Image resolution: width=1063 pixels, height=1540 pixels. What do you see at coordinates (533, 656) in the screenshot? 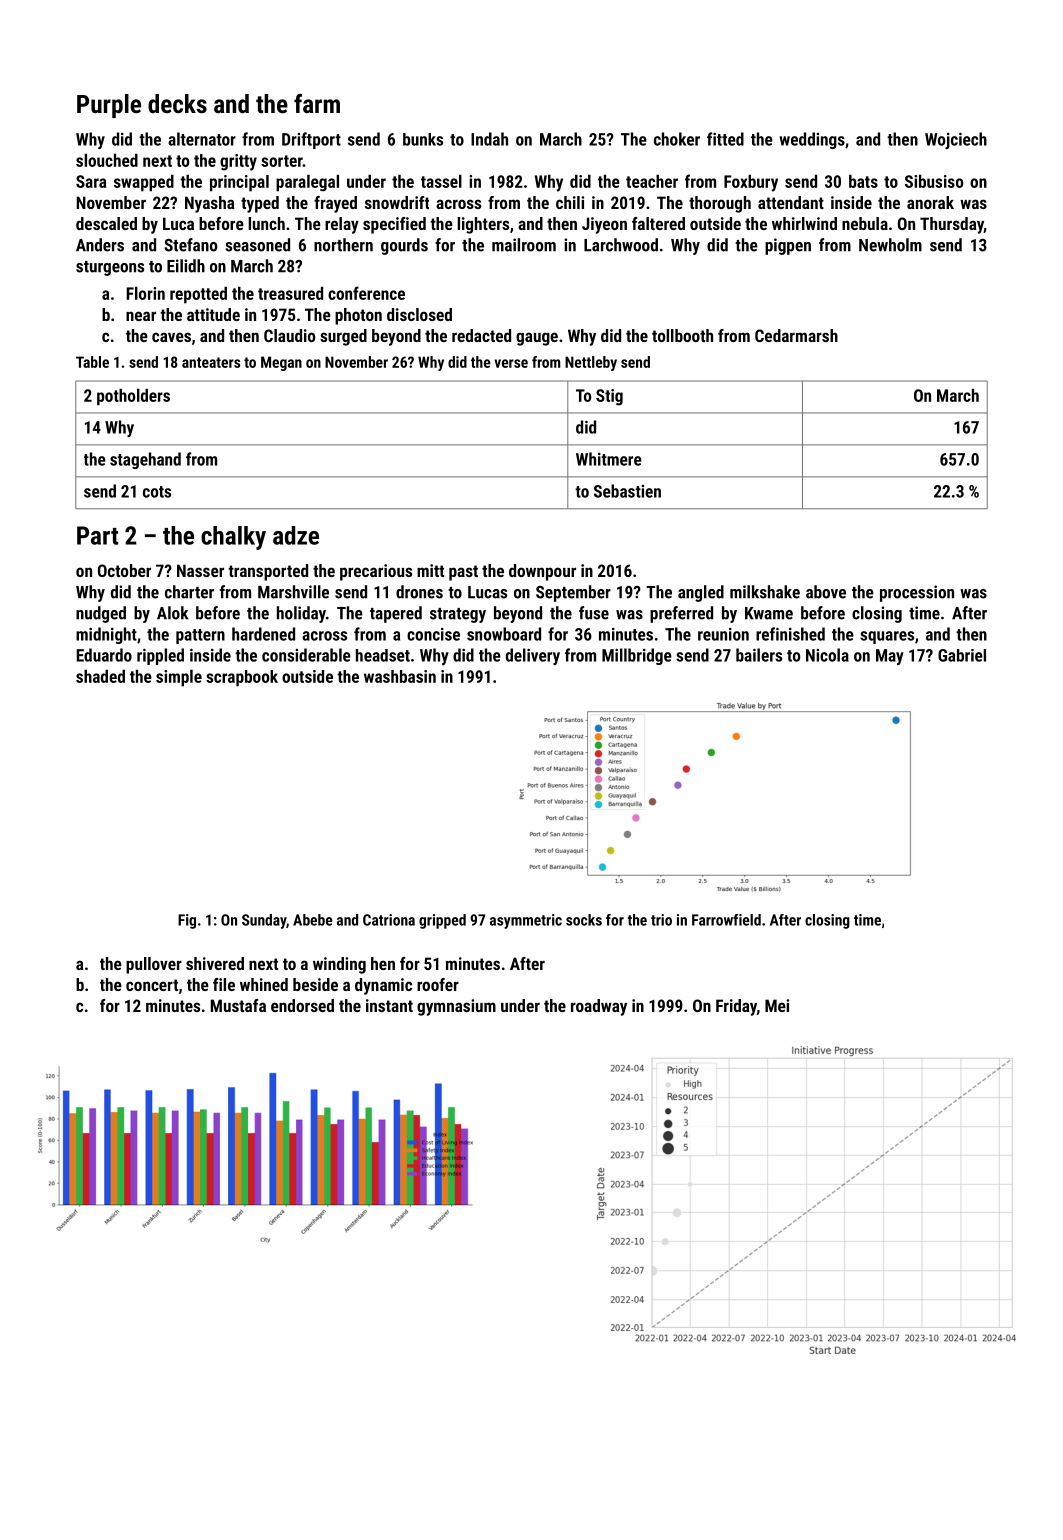
I see `delivery` at bounding box center [533, 656].
